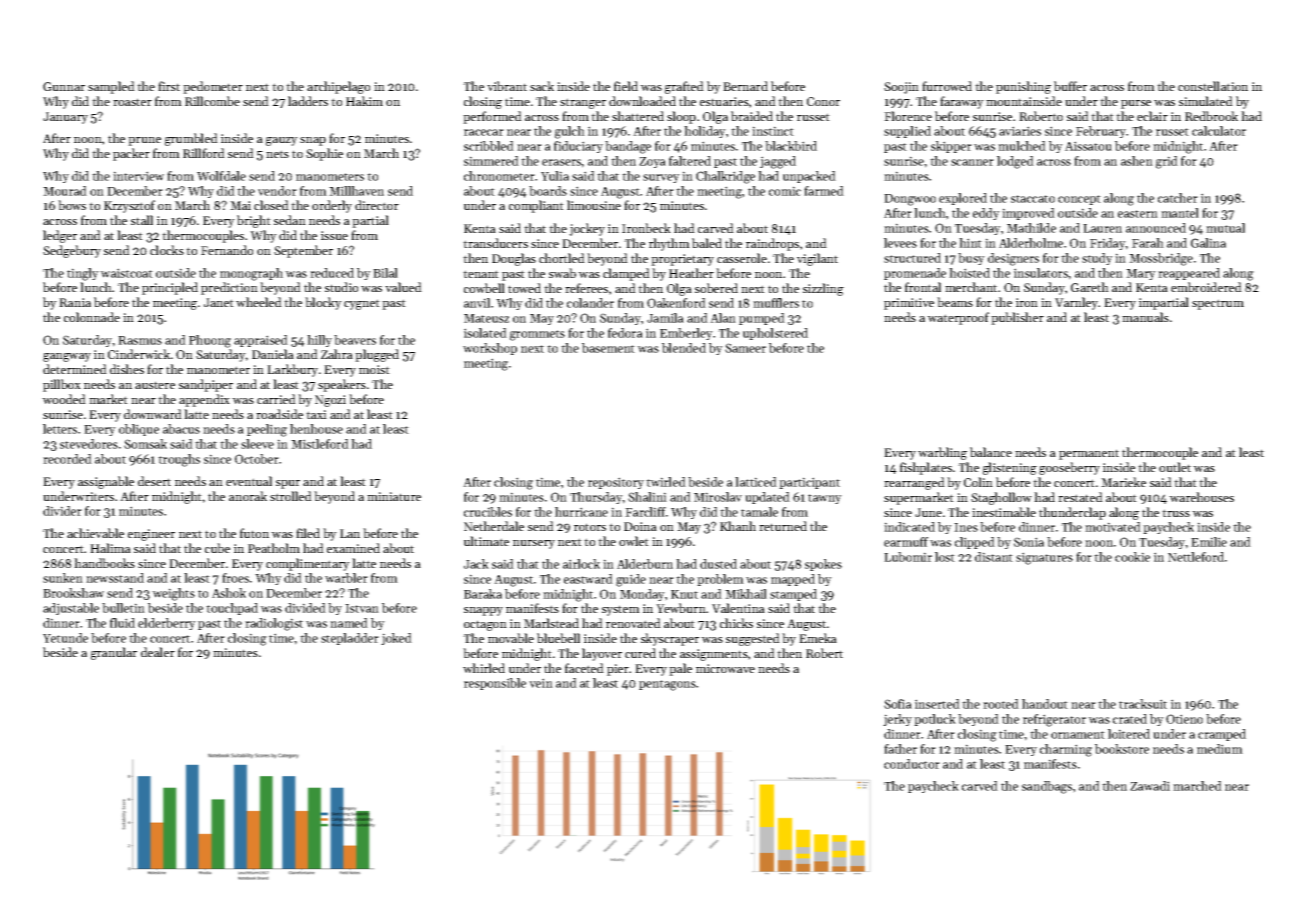  Describe the element at coordinates (548, 191) in the screenshot. I see `boards` at that location.
